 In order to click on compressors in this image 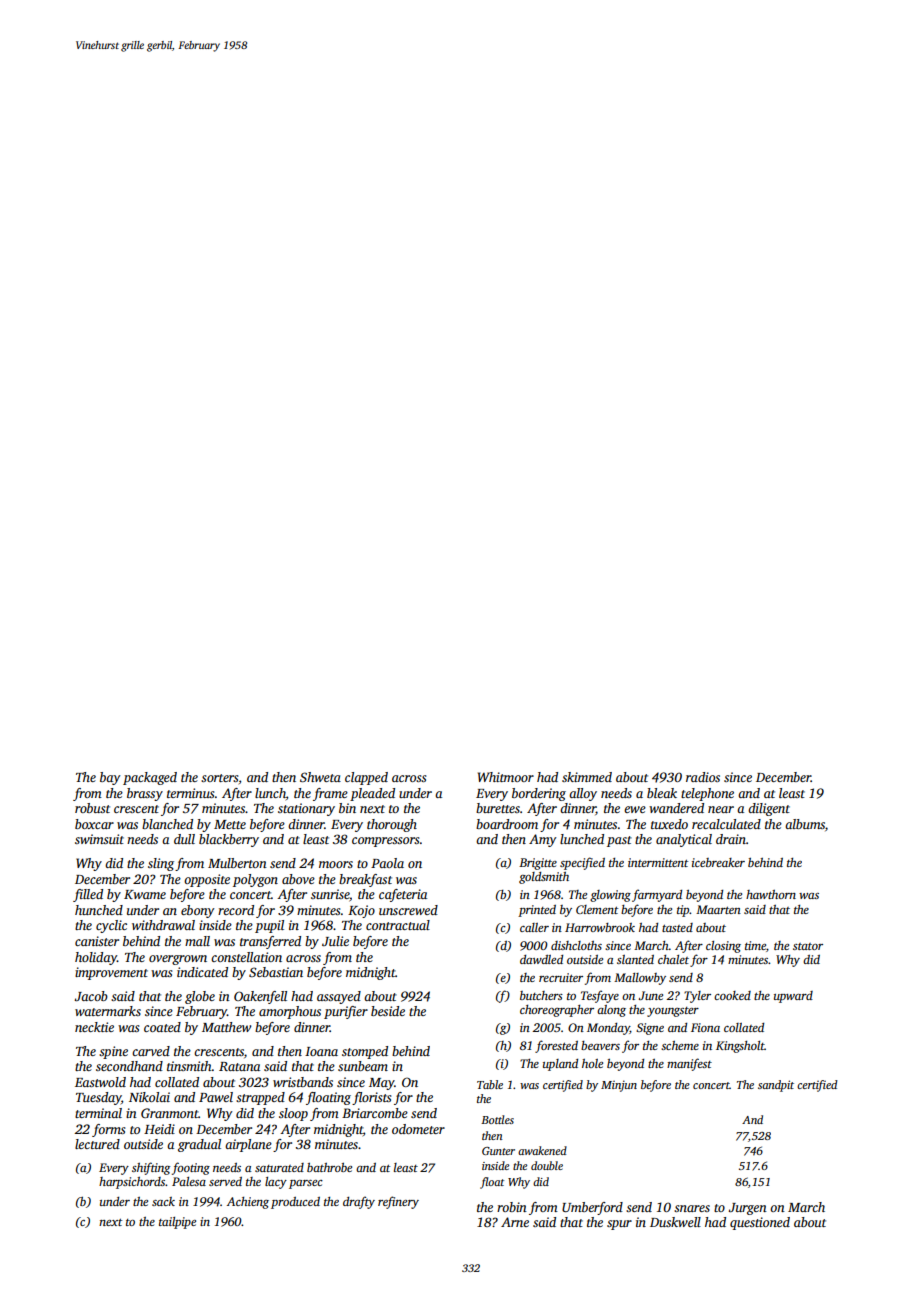, I will do `click(385, 842)`.
